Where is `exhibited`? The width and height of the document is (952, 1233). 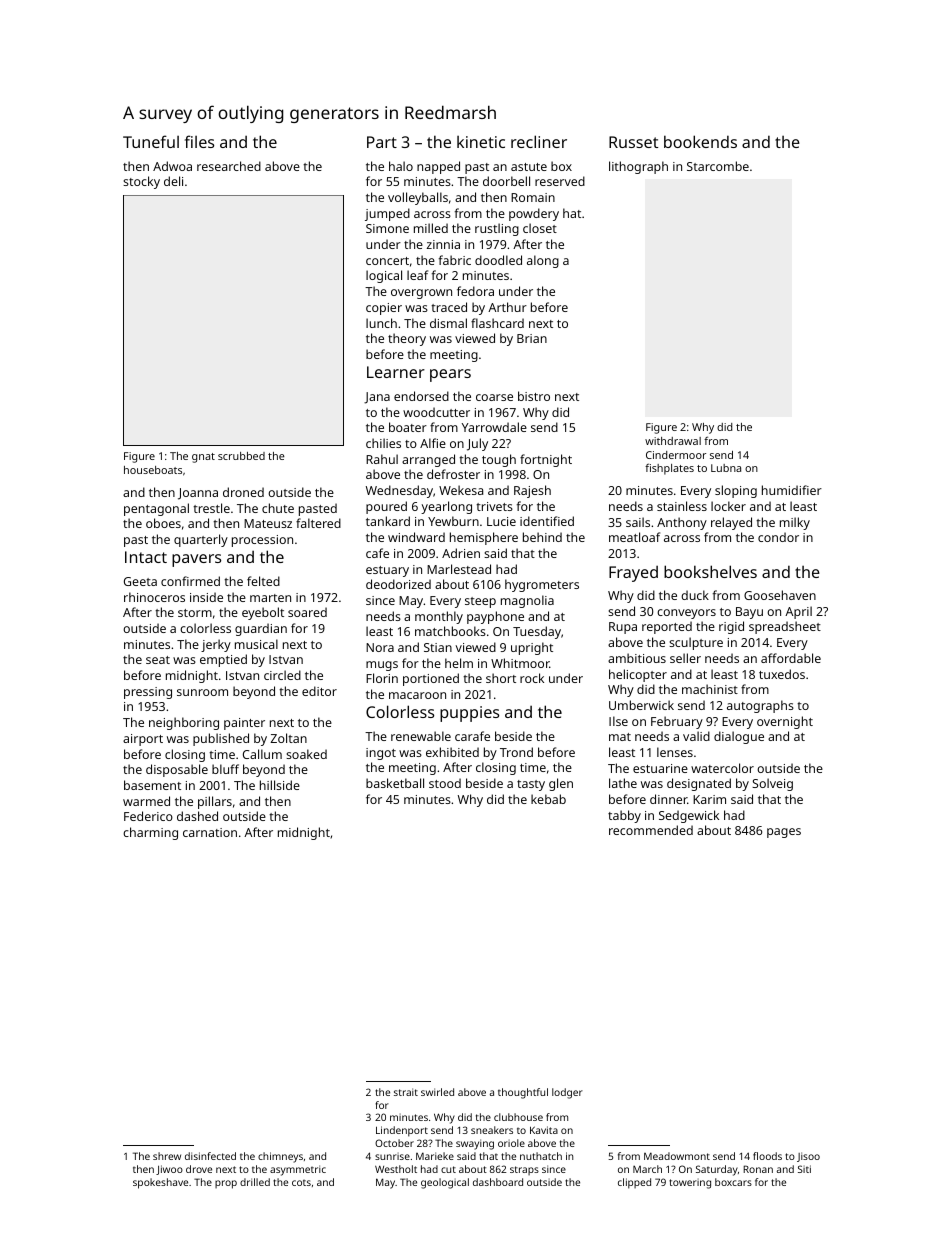 exhibited is located at coordinates (452, 752).
